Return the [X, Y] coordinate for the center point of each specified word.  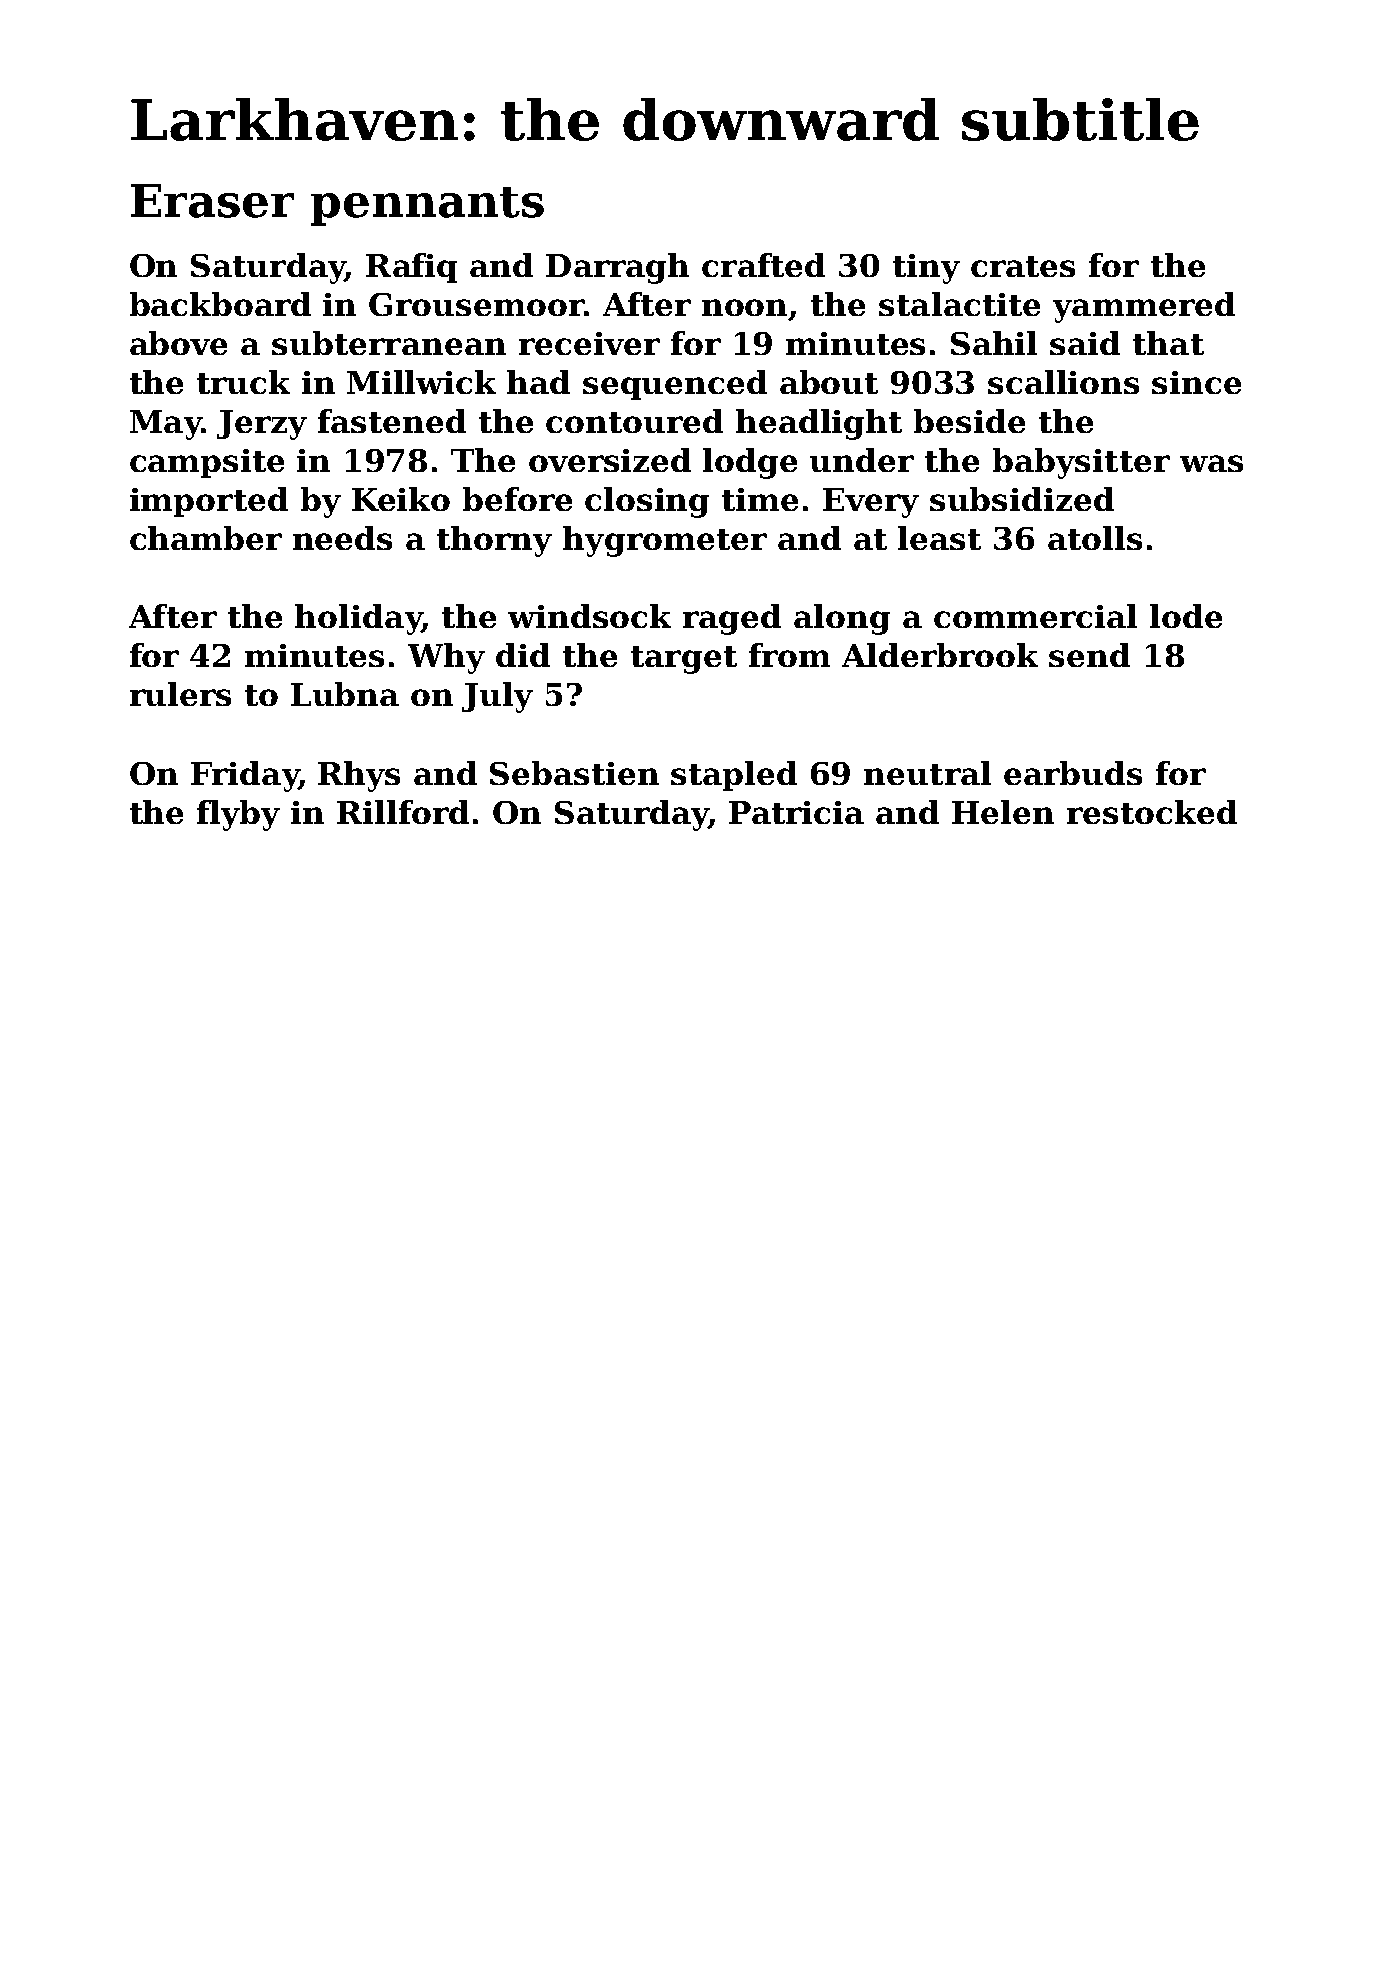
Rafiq [411, 268]
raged [732, 619]
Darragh [617, 268]
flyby [238, 815]
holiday [358, 619]
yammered [1144, 307]
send [1089, 655]
